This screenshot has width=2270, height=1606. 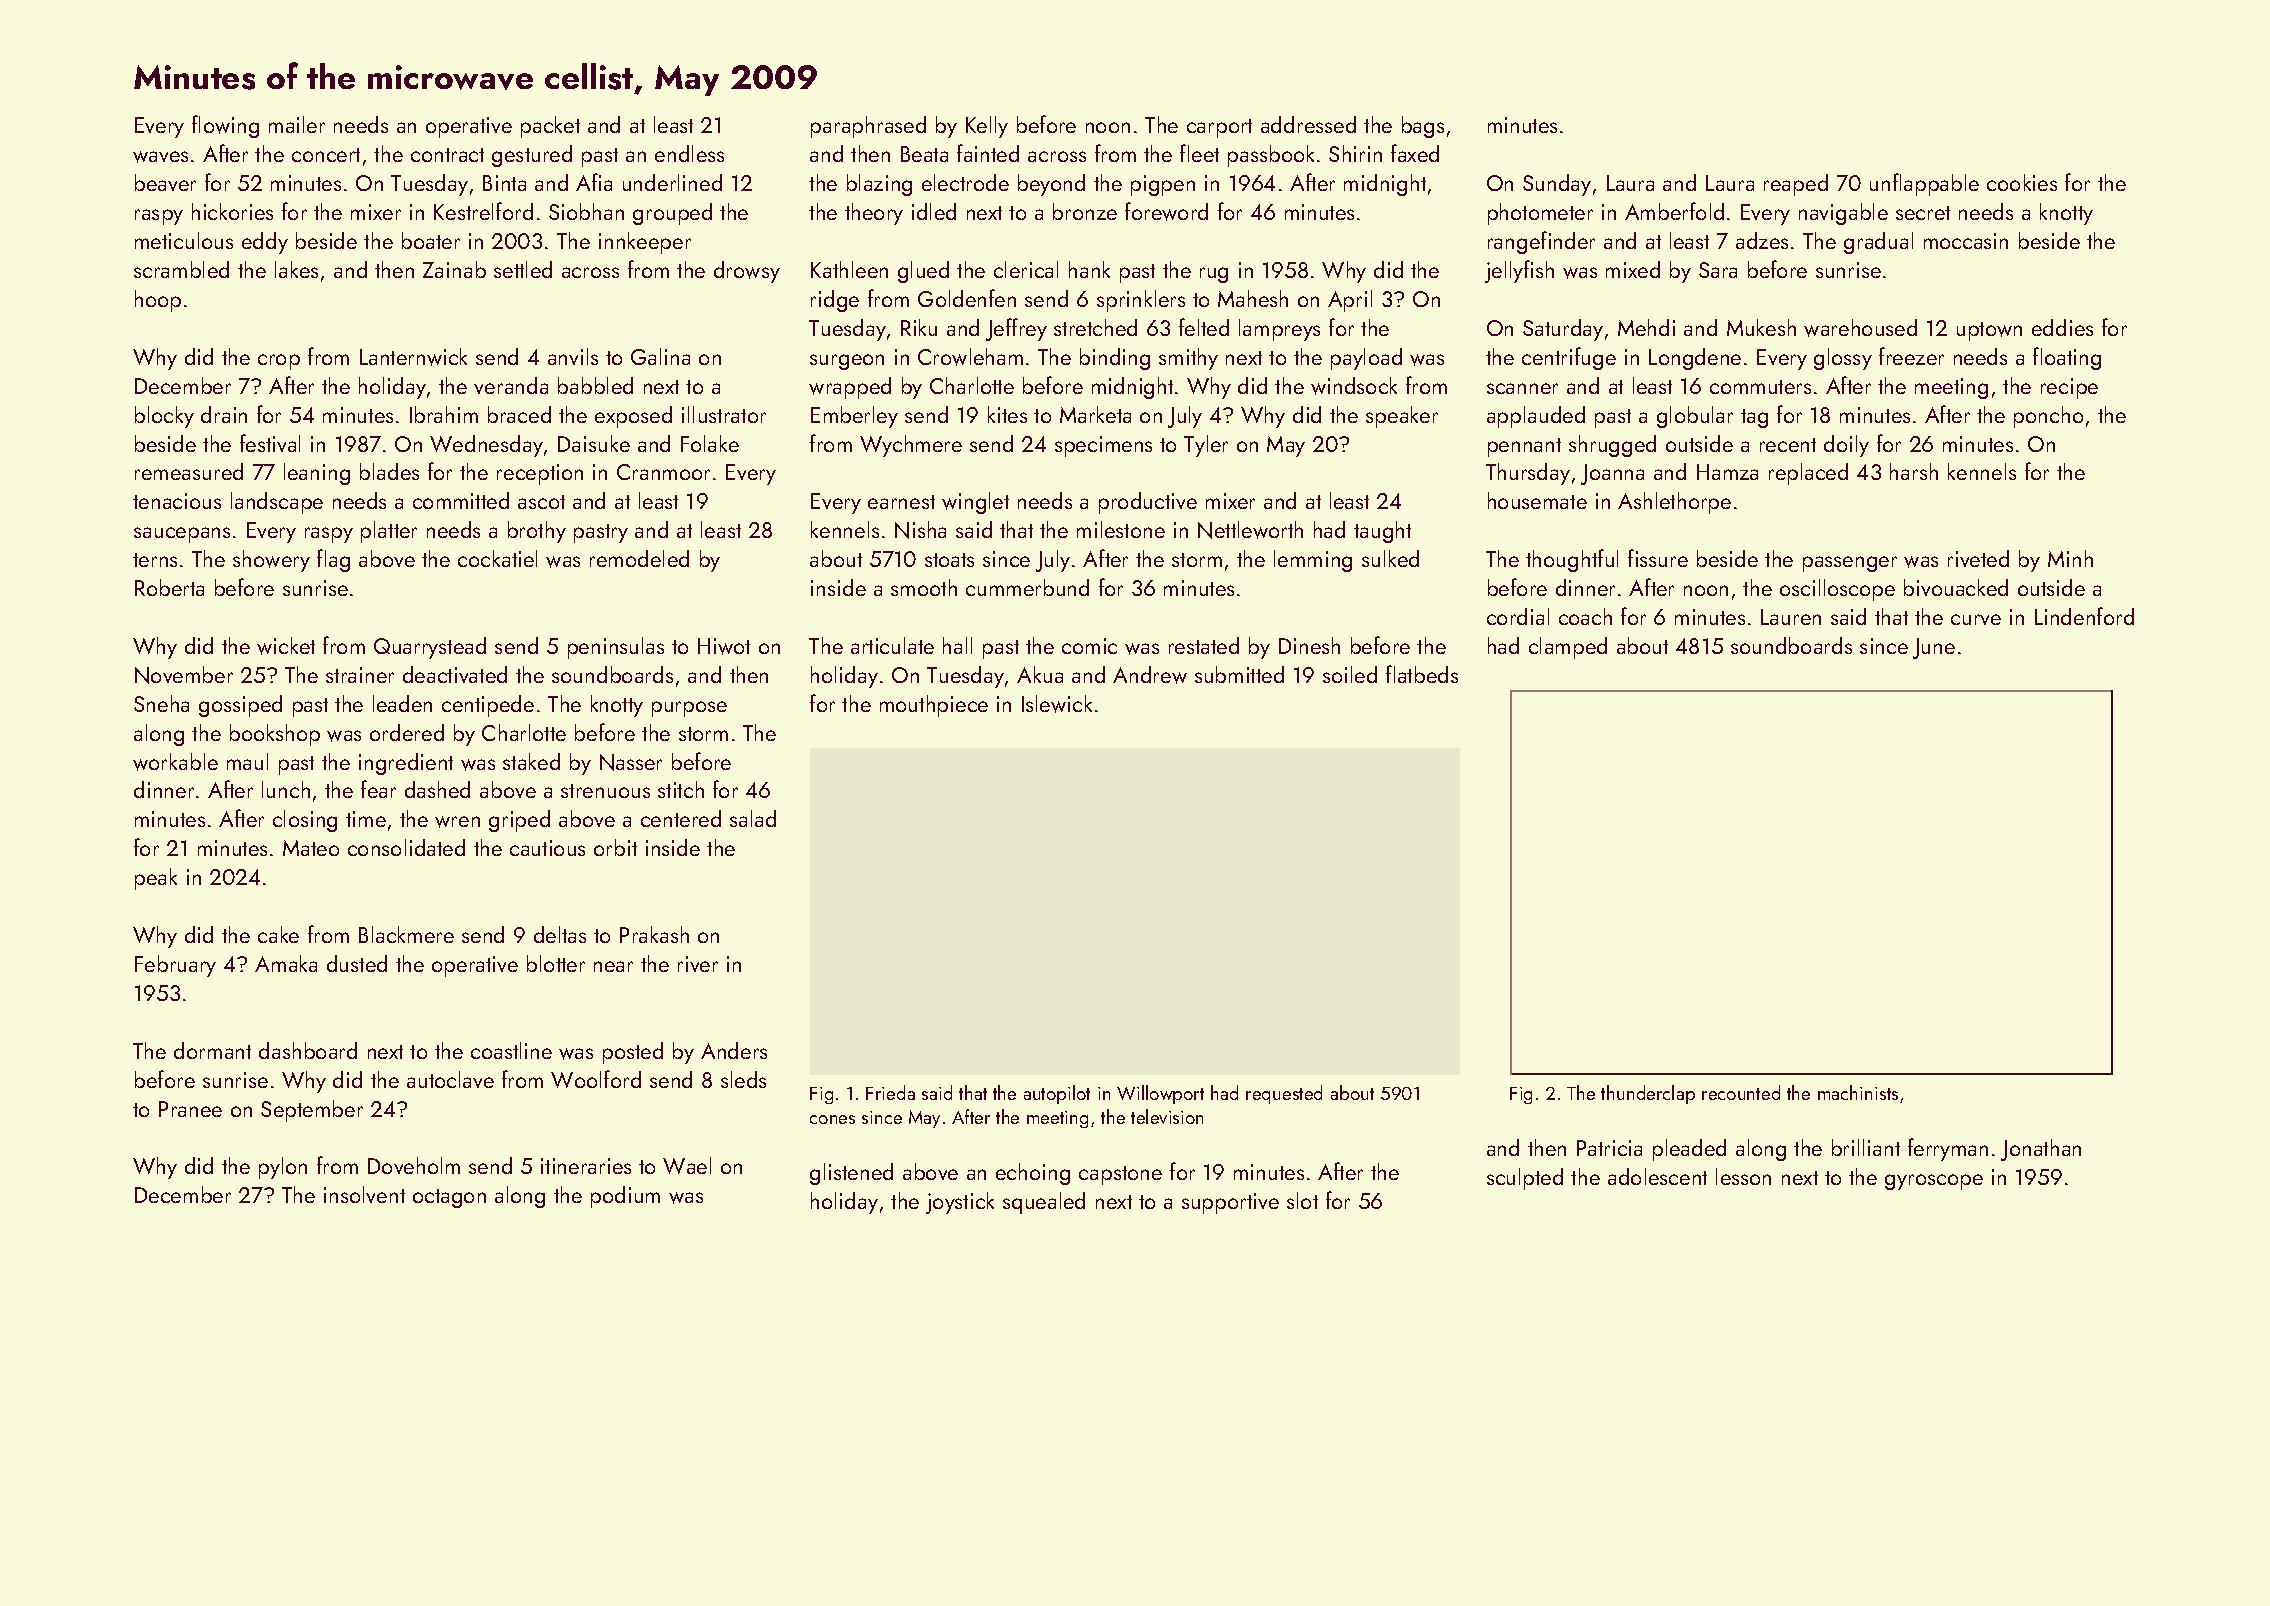 What do you see at coordinates (1057, 704) in the screenshot?
I see `Islewick` at bounding box center [1057, 704].
